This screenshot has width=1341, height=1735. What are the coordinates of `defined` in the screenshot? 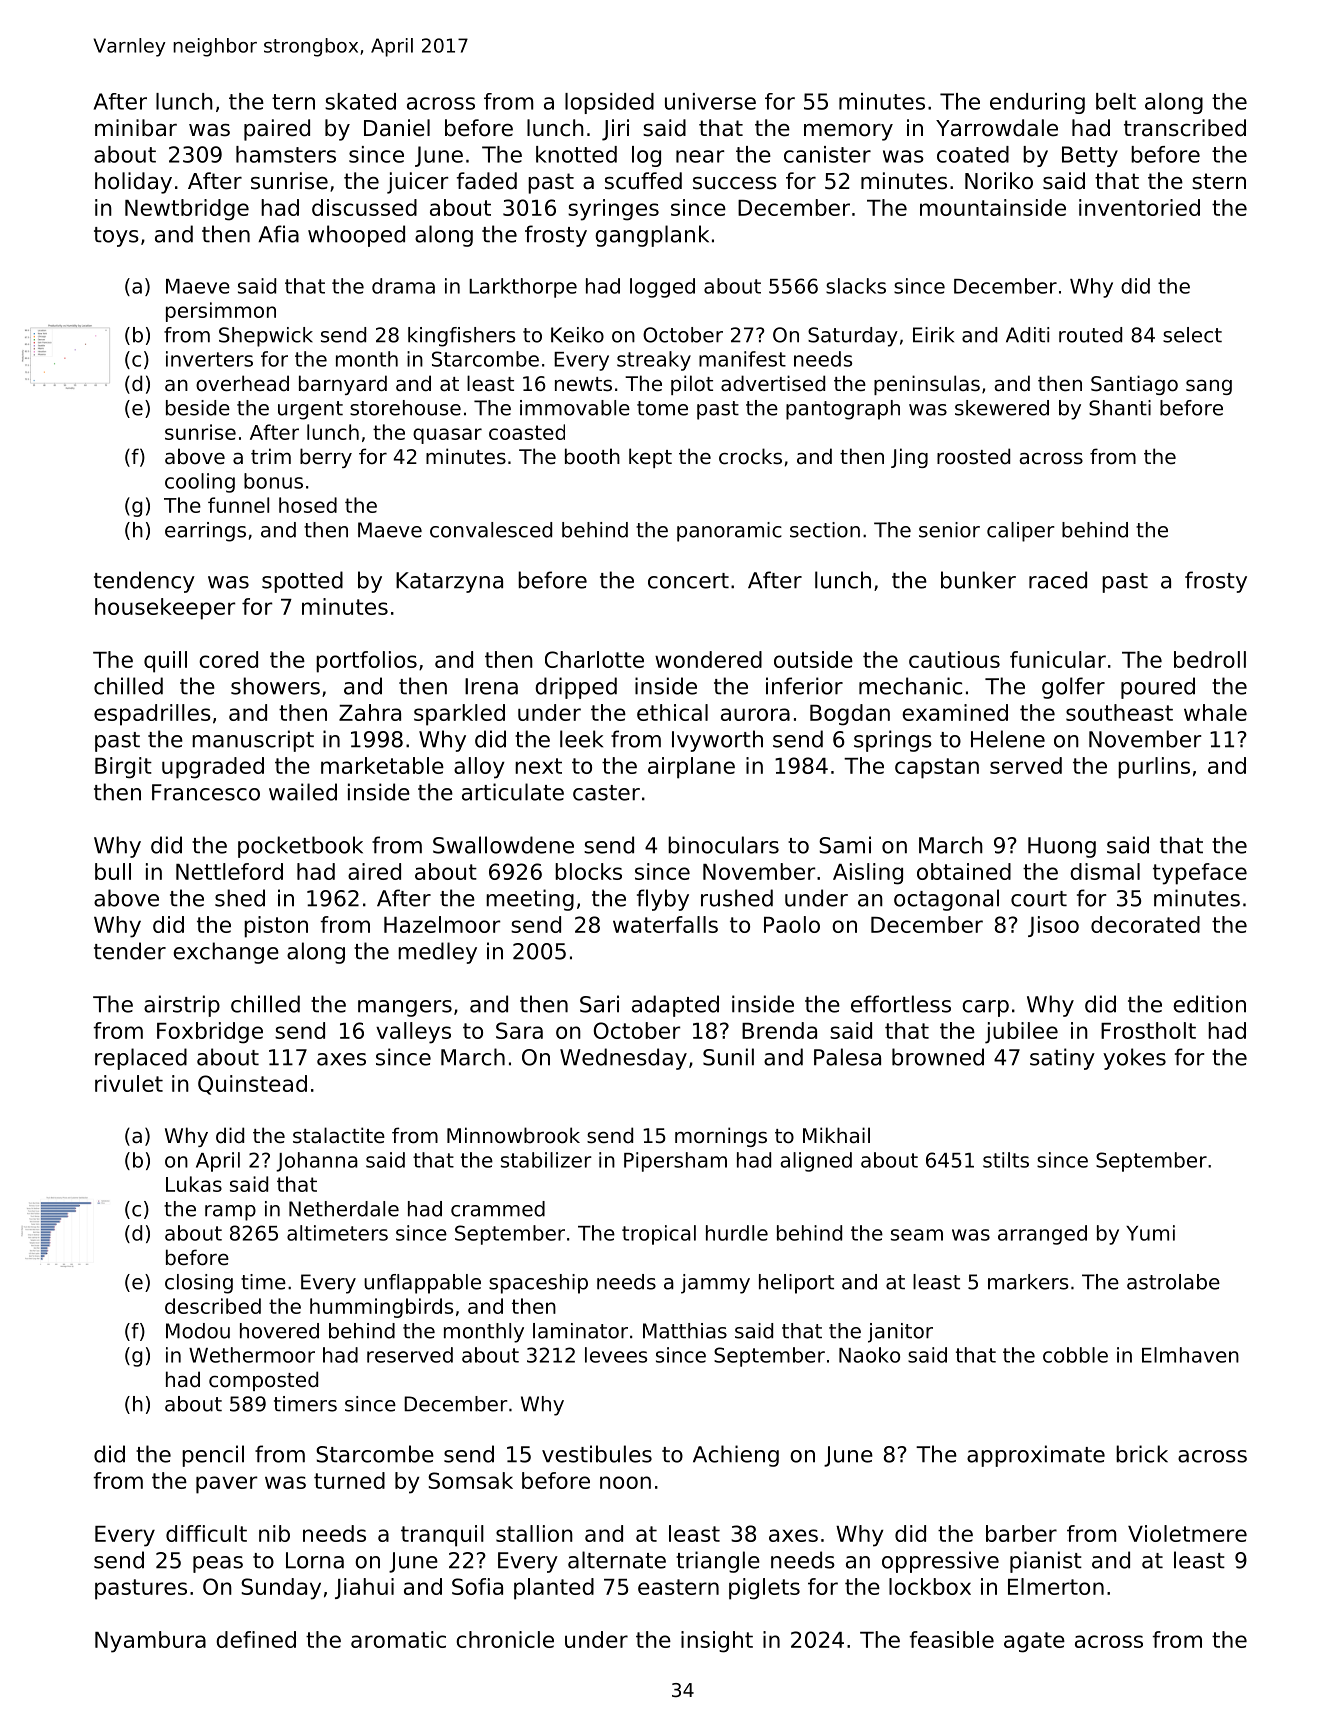 It's located at (256, 1639).
